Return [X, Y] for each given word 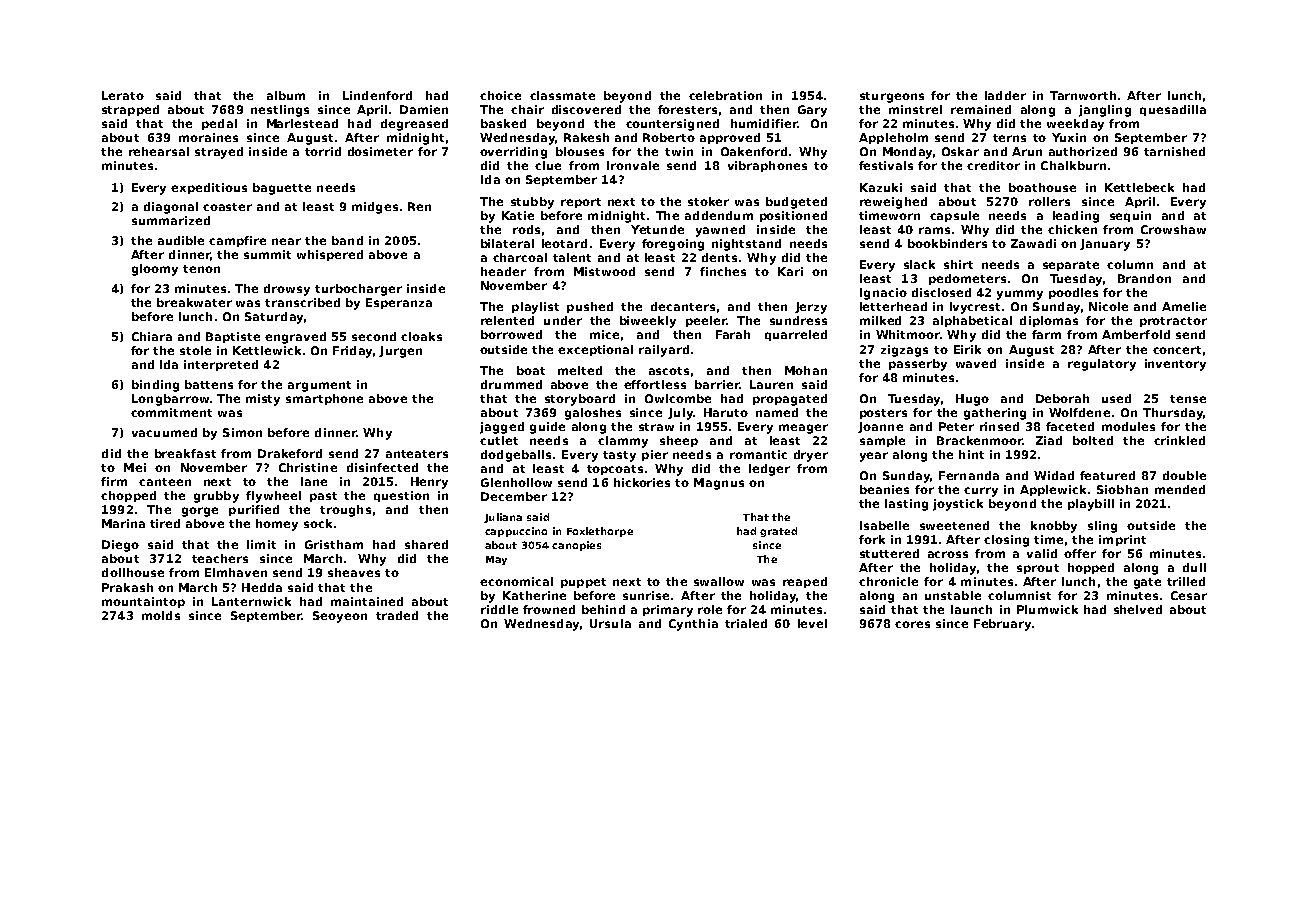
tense [1188, 399]
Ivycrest [975, 308]
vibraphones [767, 166]
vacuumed [164, 432]
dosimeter [380, 151]
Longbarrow [170, 400]
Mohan [806, 370]
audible [181, 240]
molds [161, 615]
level [812, 623]
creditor [993, 165]
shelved [1138, 609]
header [503, 271]
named [777, 412]
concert [1177, 350]
